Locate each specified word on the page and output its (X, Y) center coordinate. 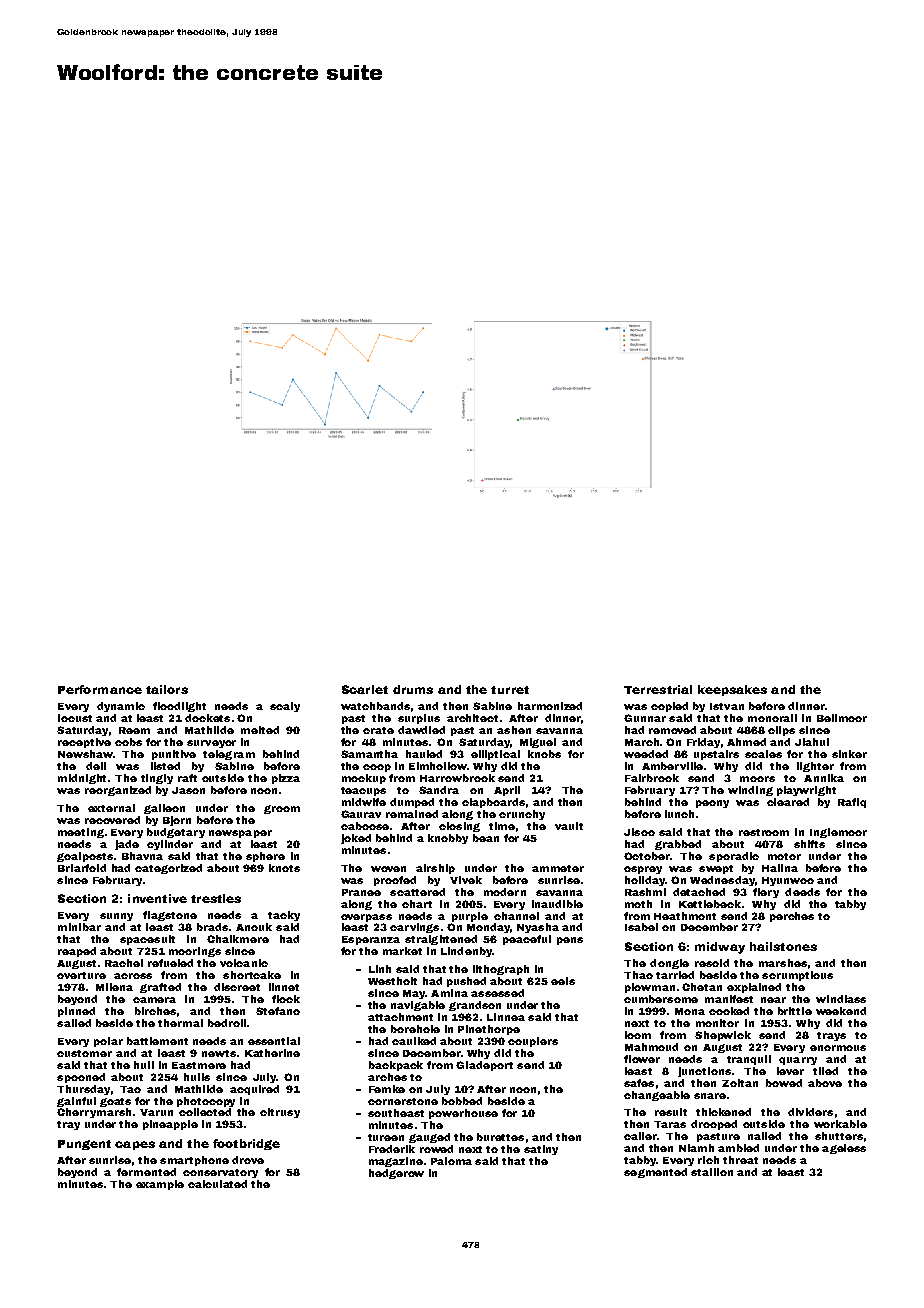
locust (75, 718)
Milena (114, 987)
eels (563, 981)
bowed (784, 1083)
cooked (729, 1011)
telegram (229, 755)
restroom (764, 832)
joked (356, 839)
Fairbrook (652, 778)
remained (412, 814)
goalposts (85, 857)
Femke (387, 1089)
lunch (679, 814)
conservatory (220, 1173)
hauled (424, 754)
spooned (81, 1078)
